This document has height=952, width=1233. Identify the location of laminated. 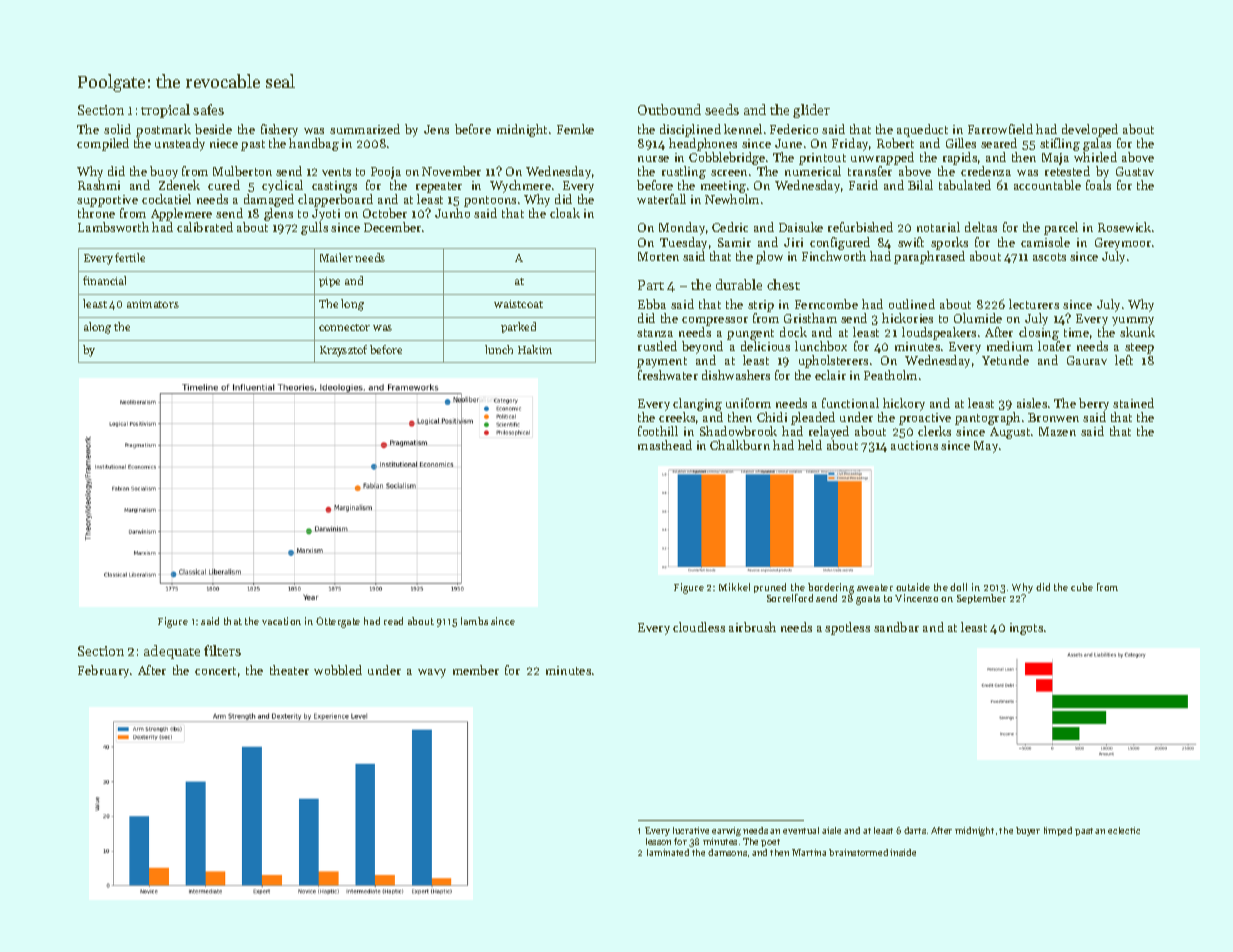
(668, 852).
